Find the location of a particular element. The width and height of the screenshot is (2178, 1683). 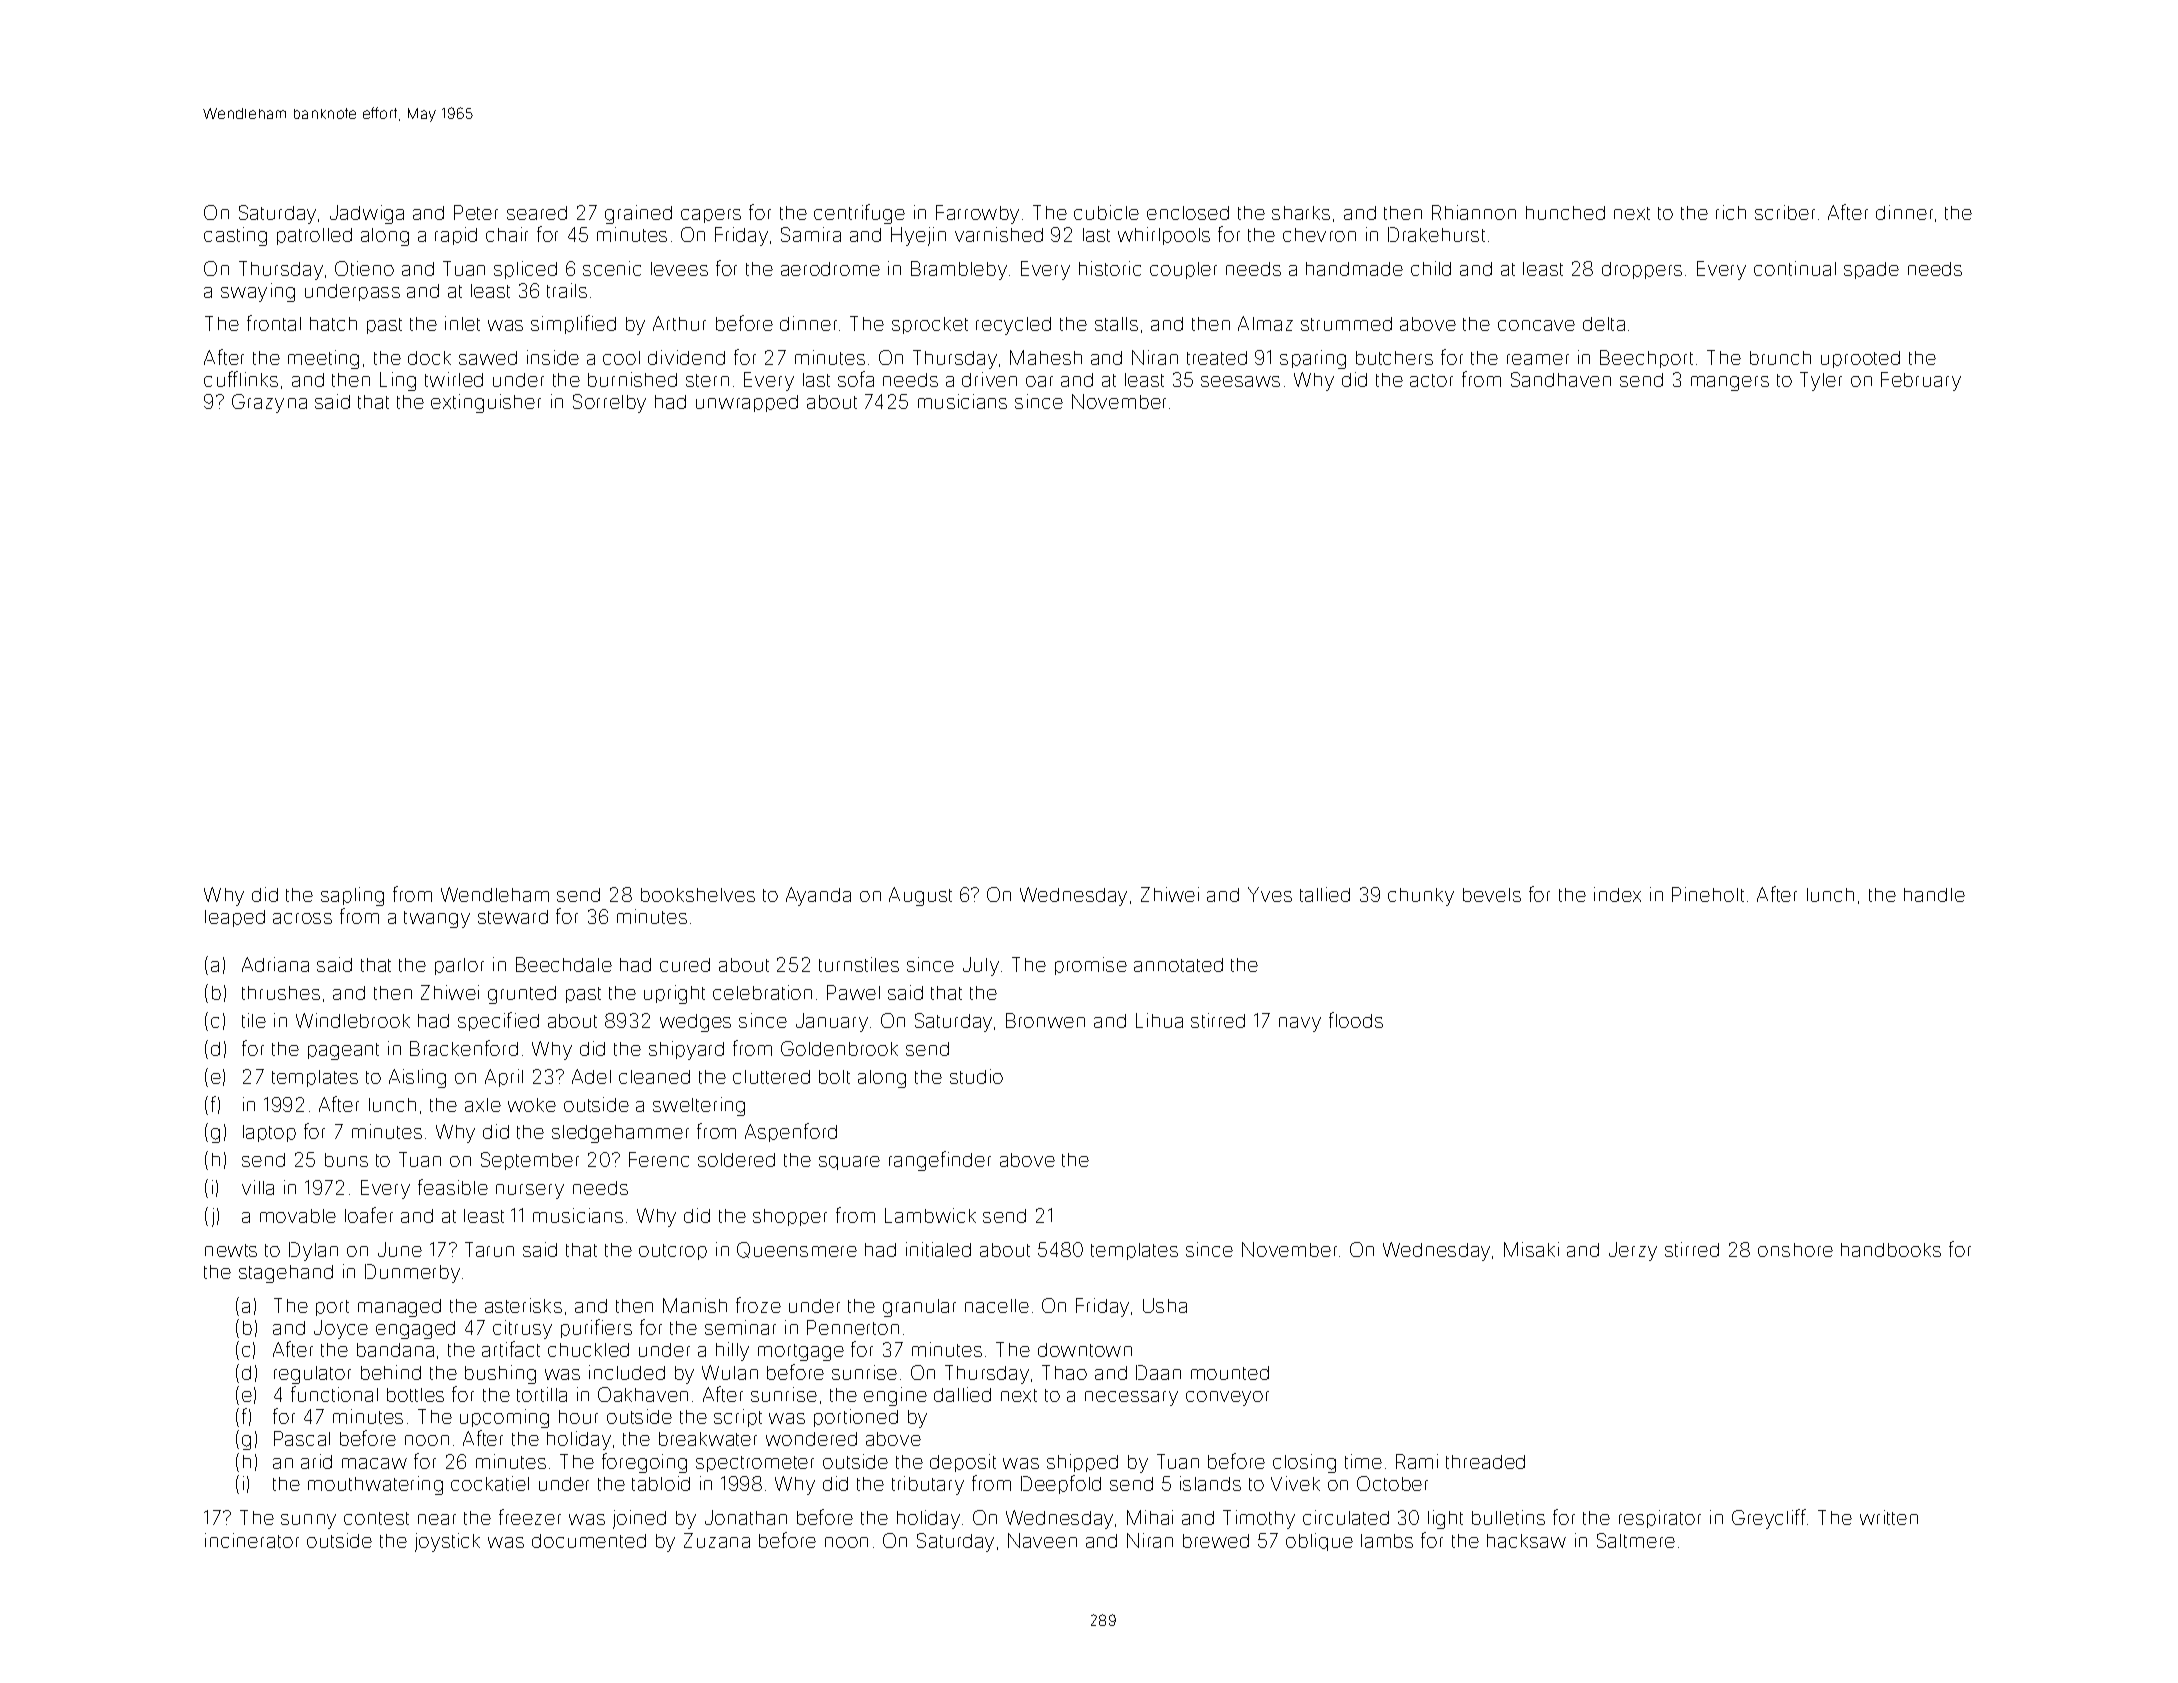

Pineholt is located at coordinates (1708, 894).
